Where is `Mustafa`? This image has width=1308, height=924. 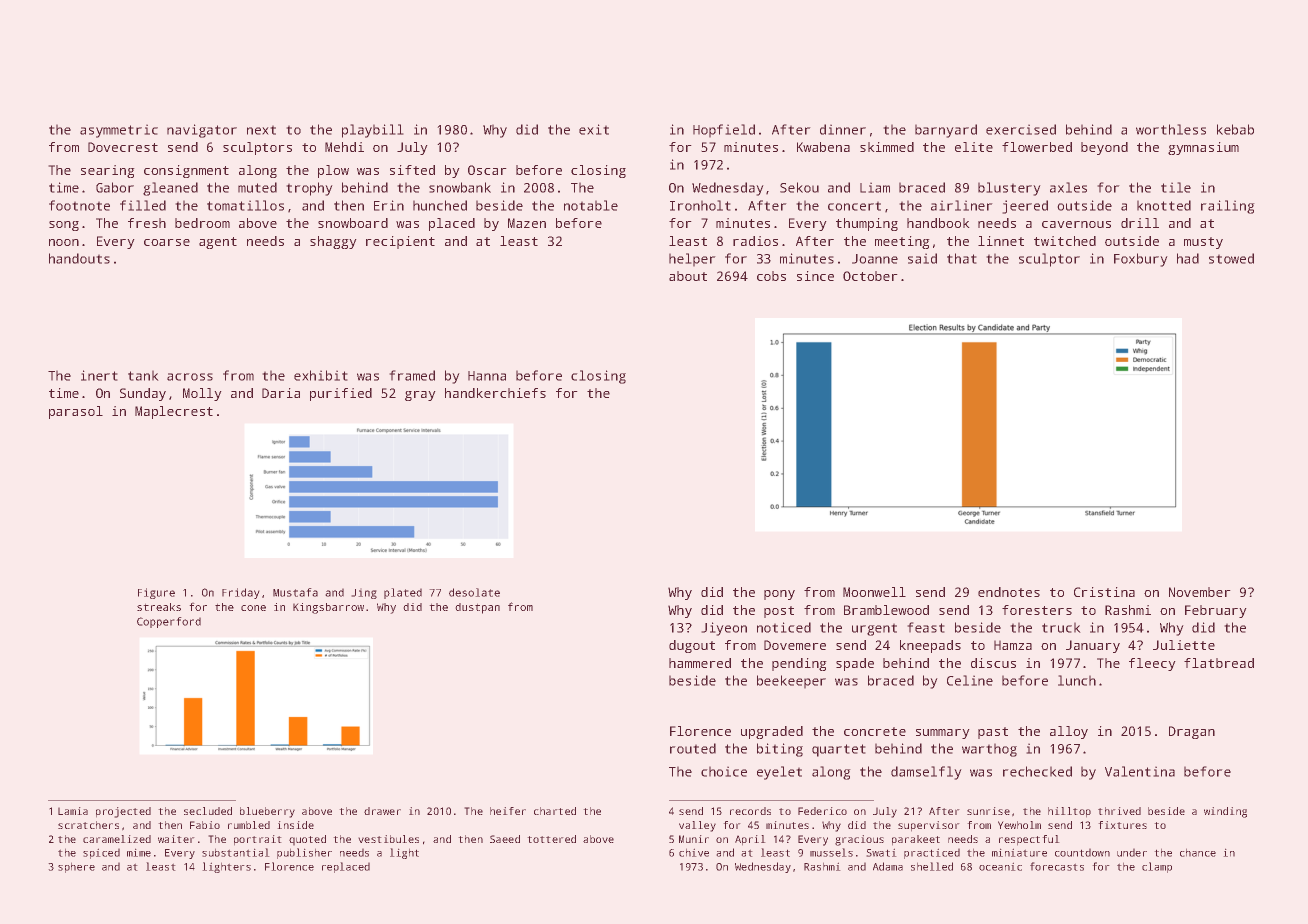 Mustafa is located at coordinates (295, 592).
